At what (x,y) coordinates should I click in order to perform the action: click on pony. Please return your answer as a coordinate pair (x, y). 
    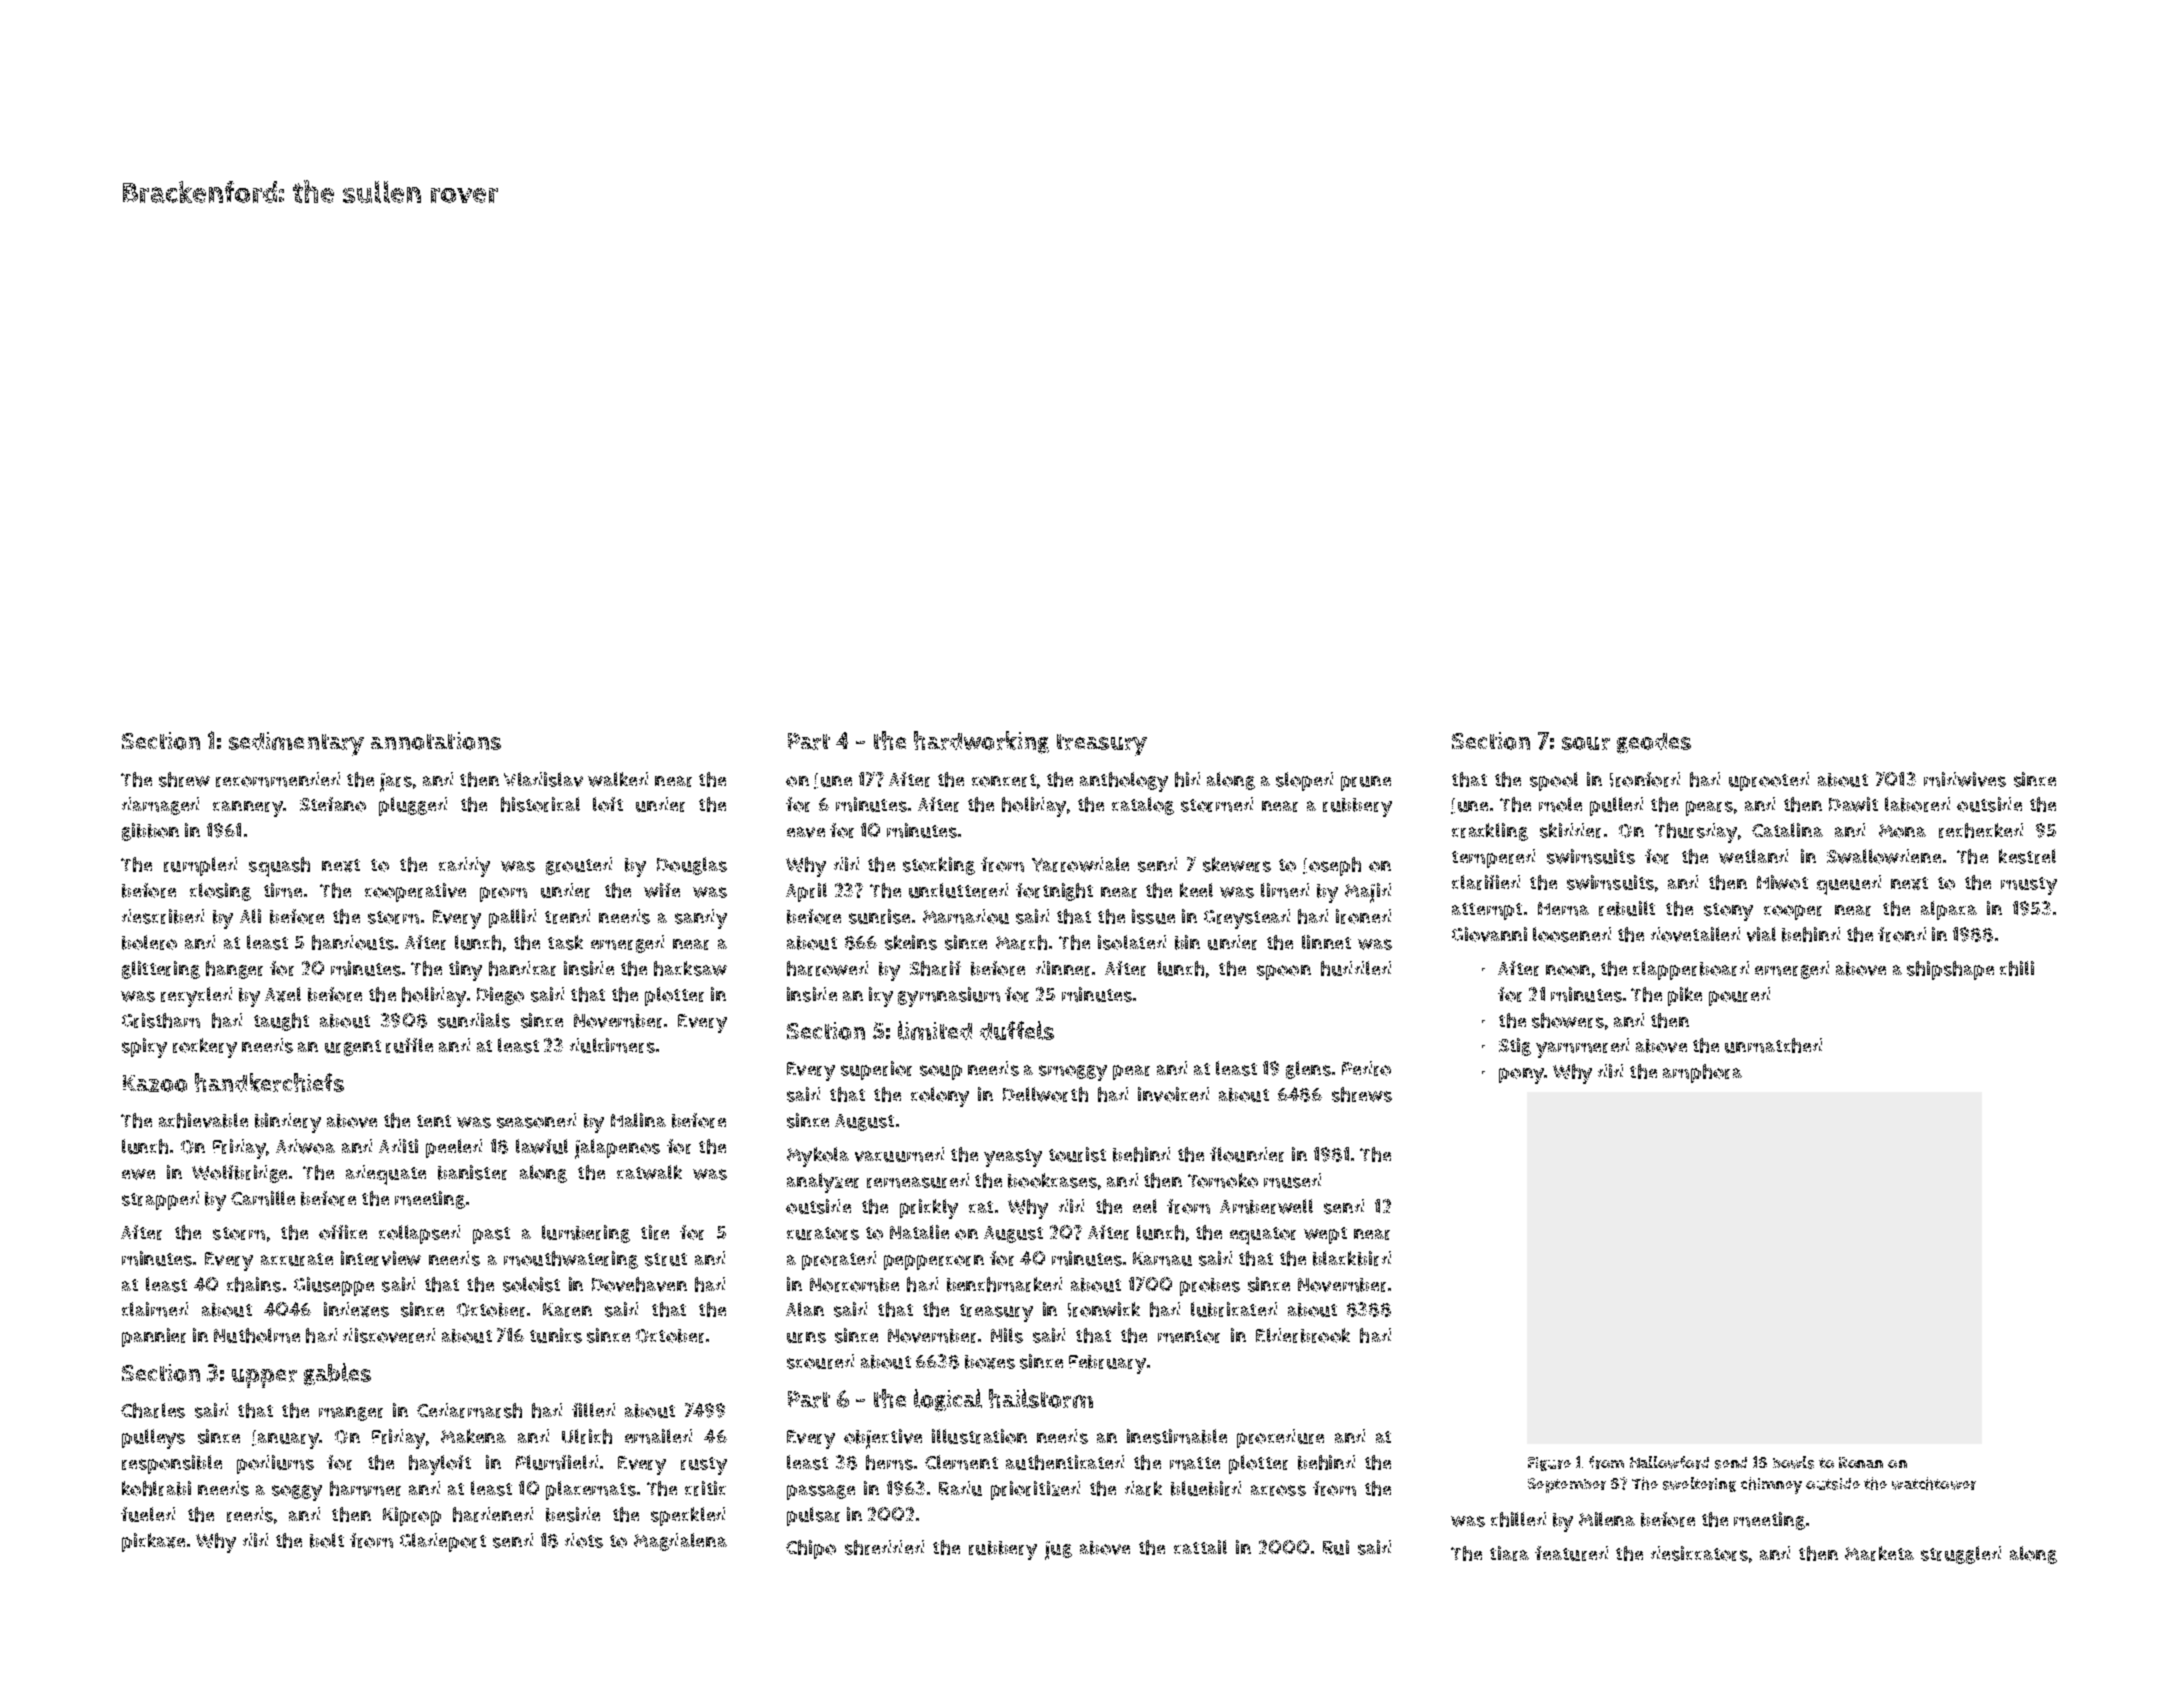
    Looking at the image, I should click on (1521, 1076).
